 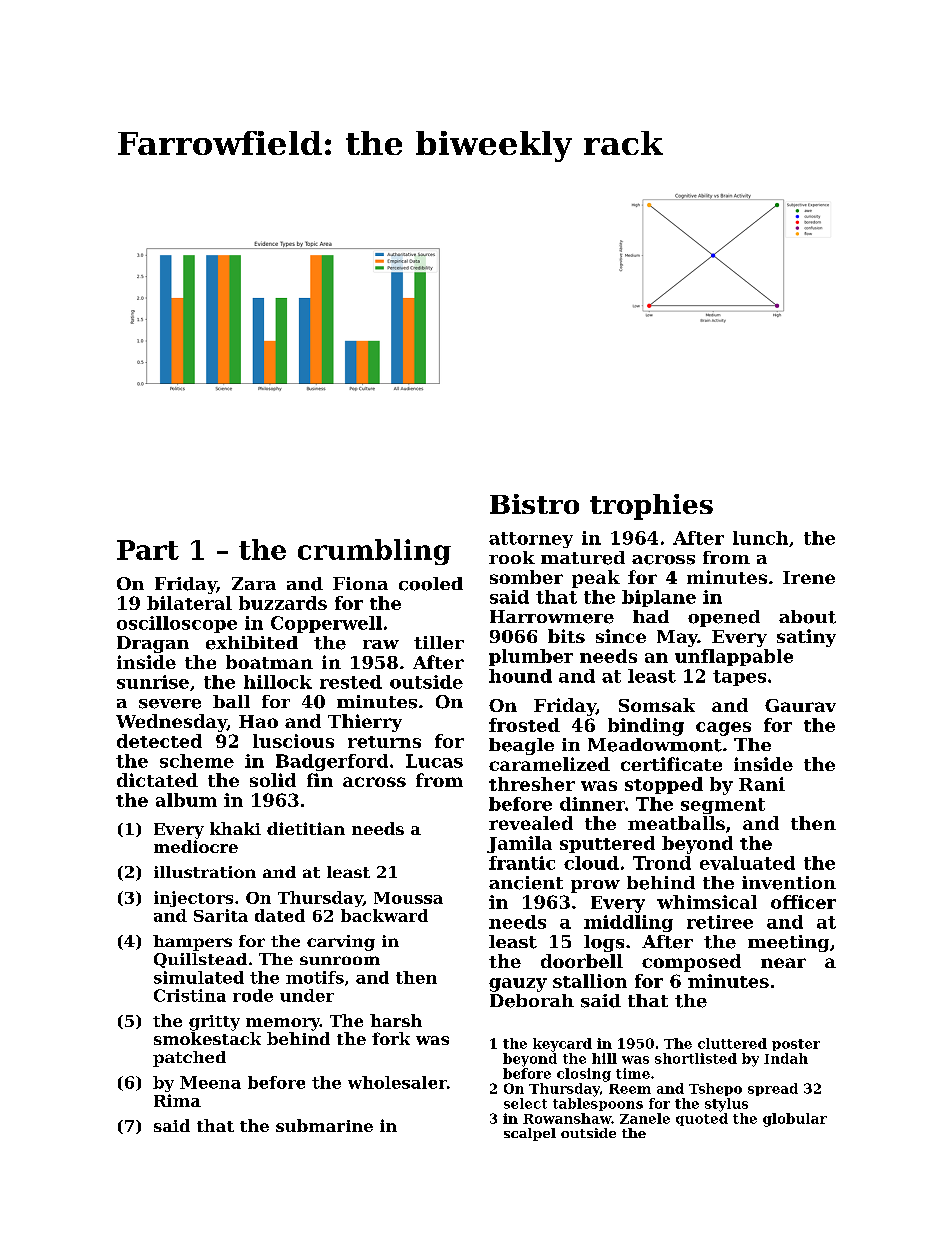 I want to click on dinner, so click(x=592, y=804).
